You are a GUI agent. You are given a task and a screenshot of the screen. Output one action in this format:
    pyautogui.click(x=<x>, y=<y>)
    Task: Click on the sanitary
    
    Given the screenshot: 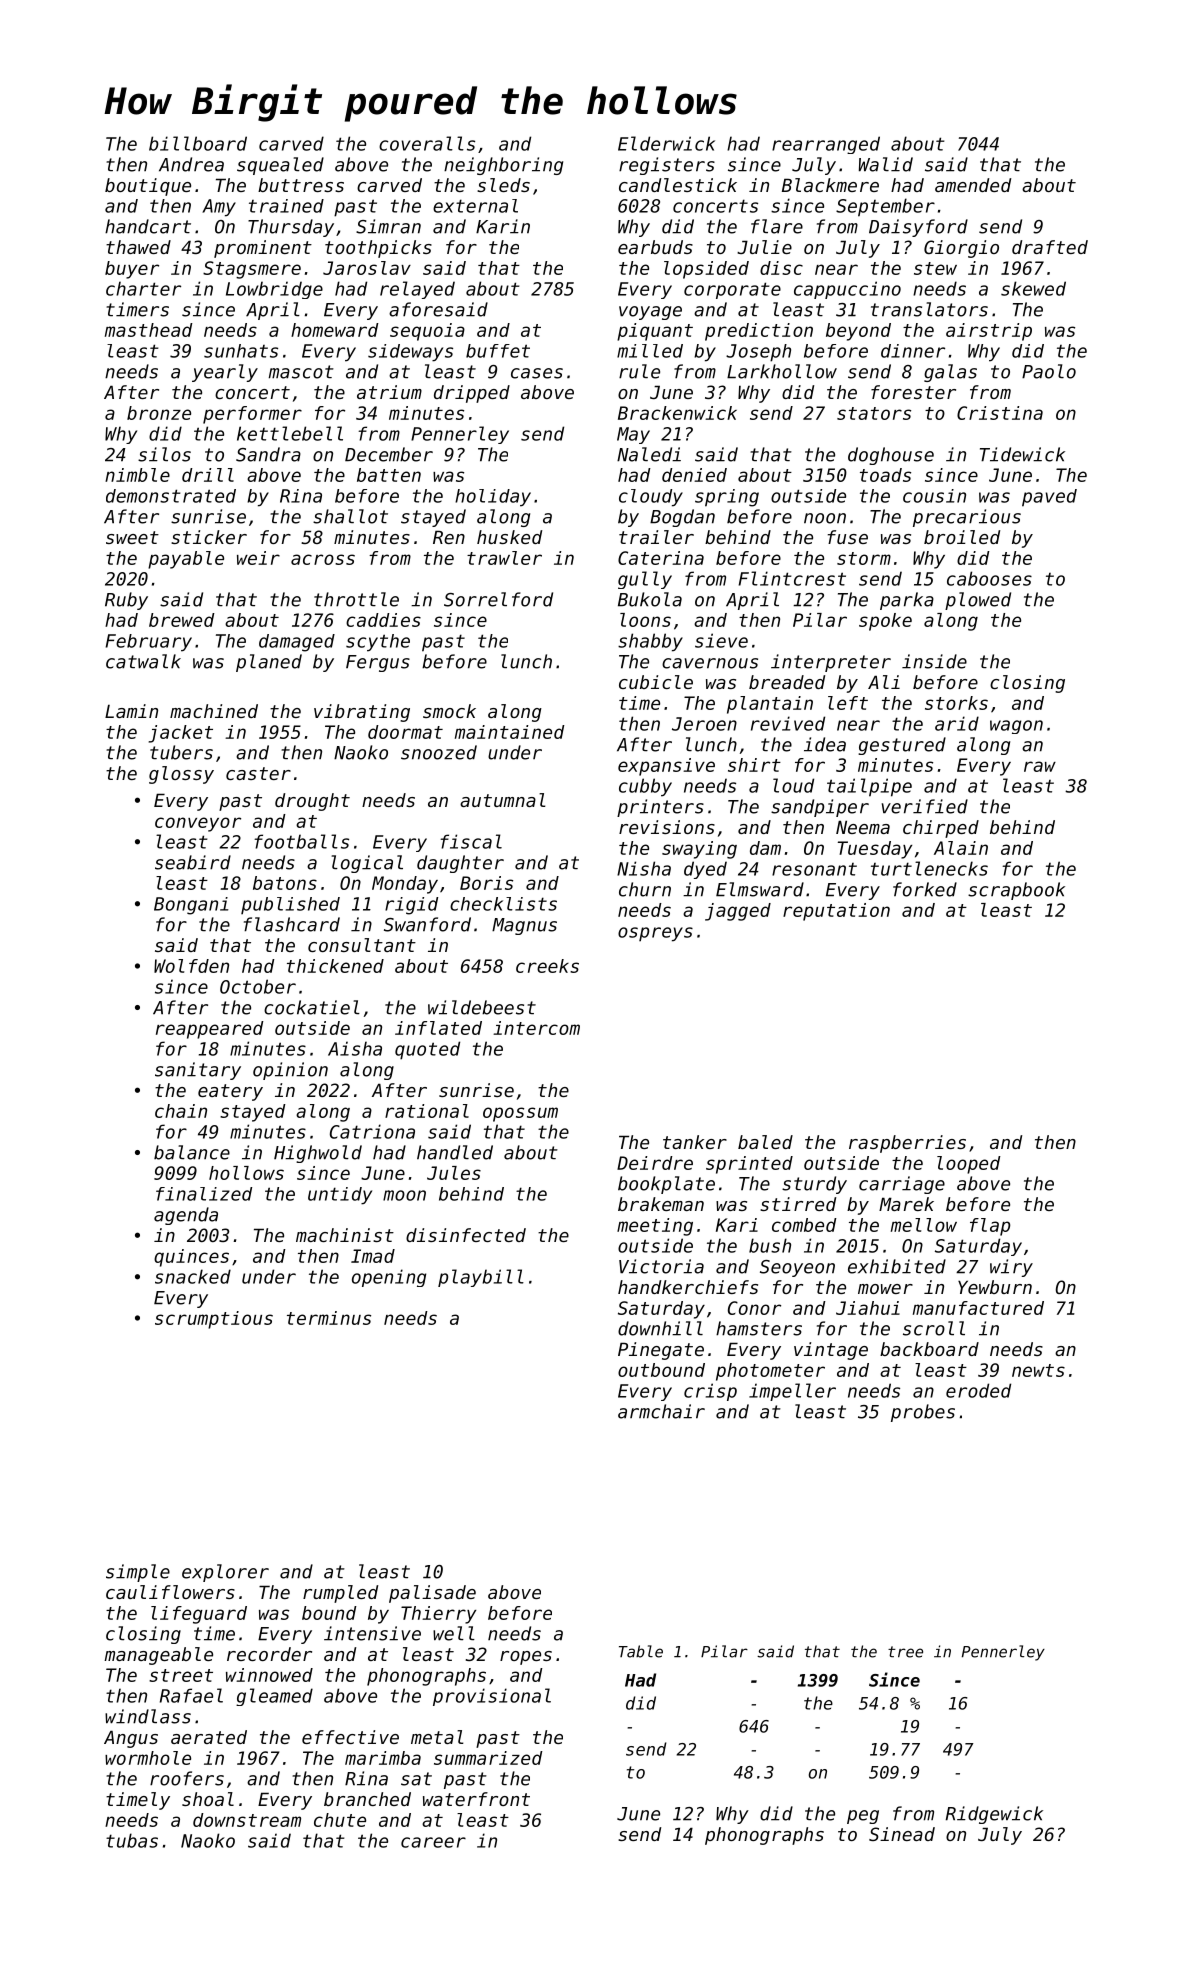 What is the action you would take?
    pyautogui.click(x=198, y=1071)
